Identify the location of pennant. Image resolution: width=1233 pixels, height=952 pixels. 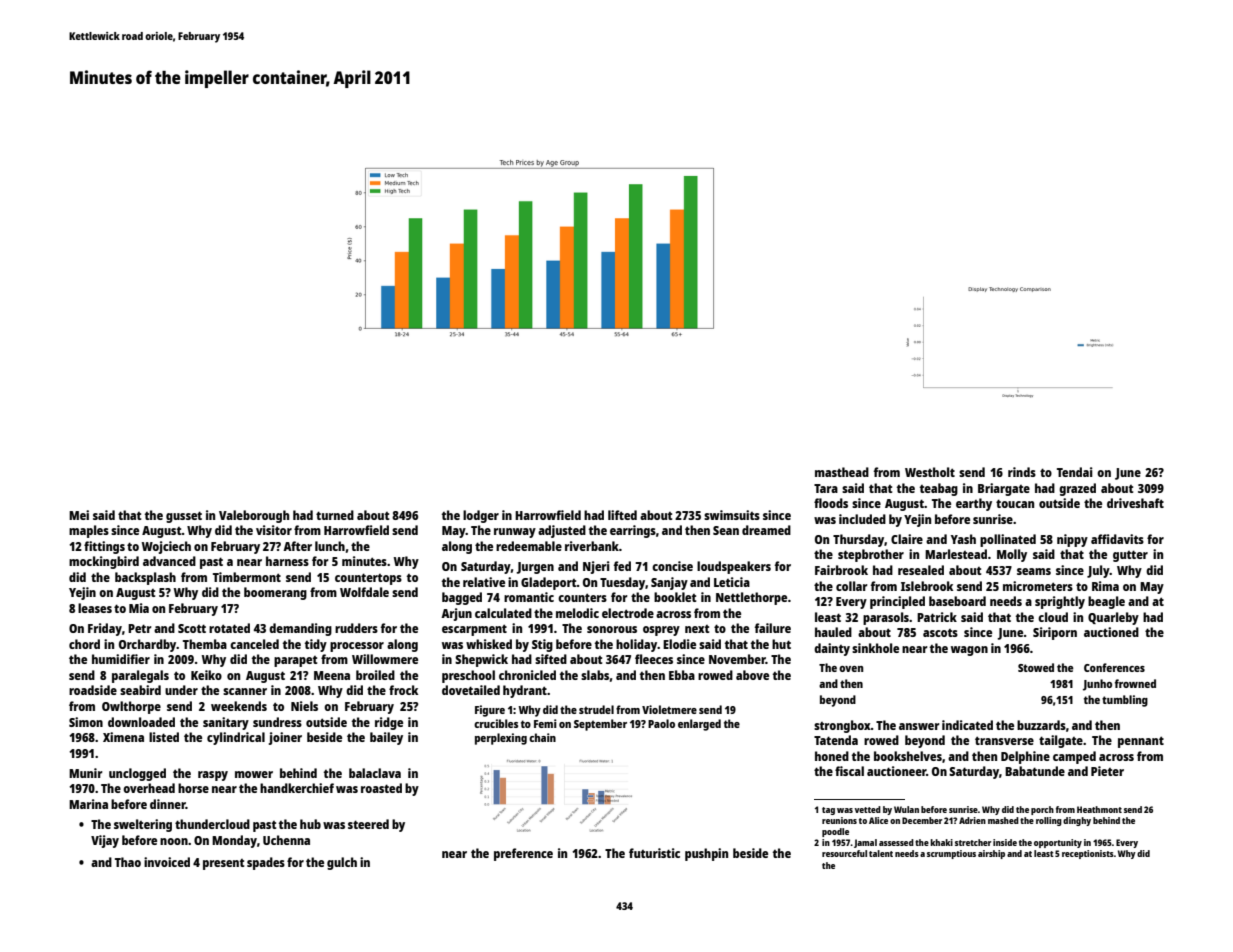
(1141, 742).
